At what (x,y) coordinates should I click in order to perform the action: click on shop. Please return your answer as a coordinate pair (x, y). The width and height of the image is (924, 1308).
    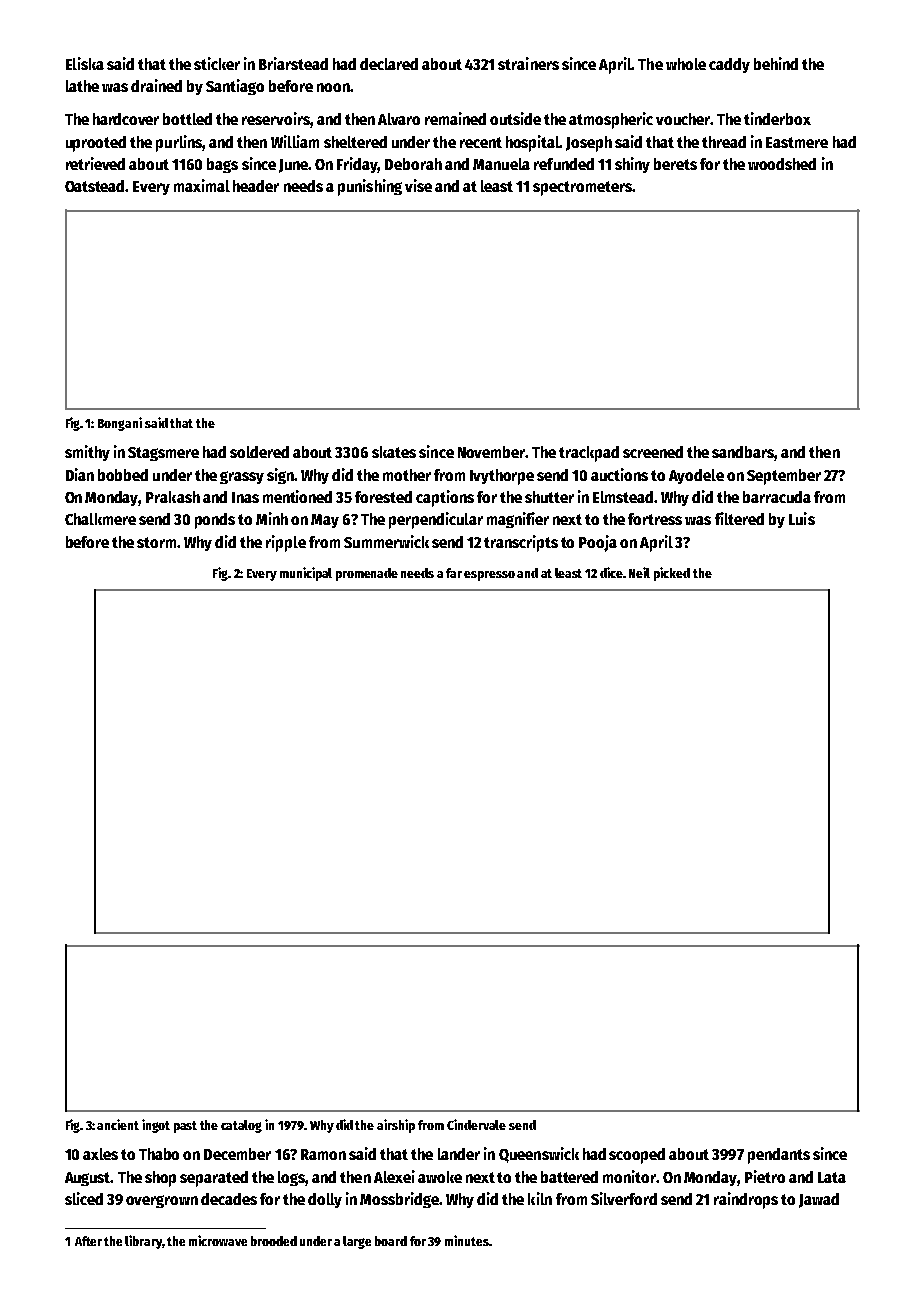
    Looking at the image, I should click on (160, 1179).
